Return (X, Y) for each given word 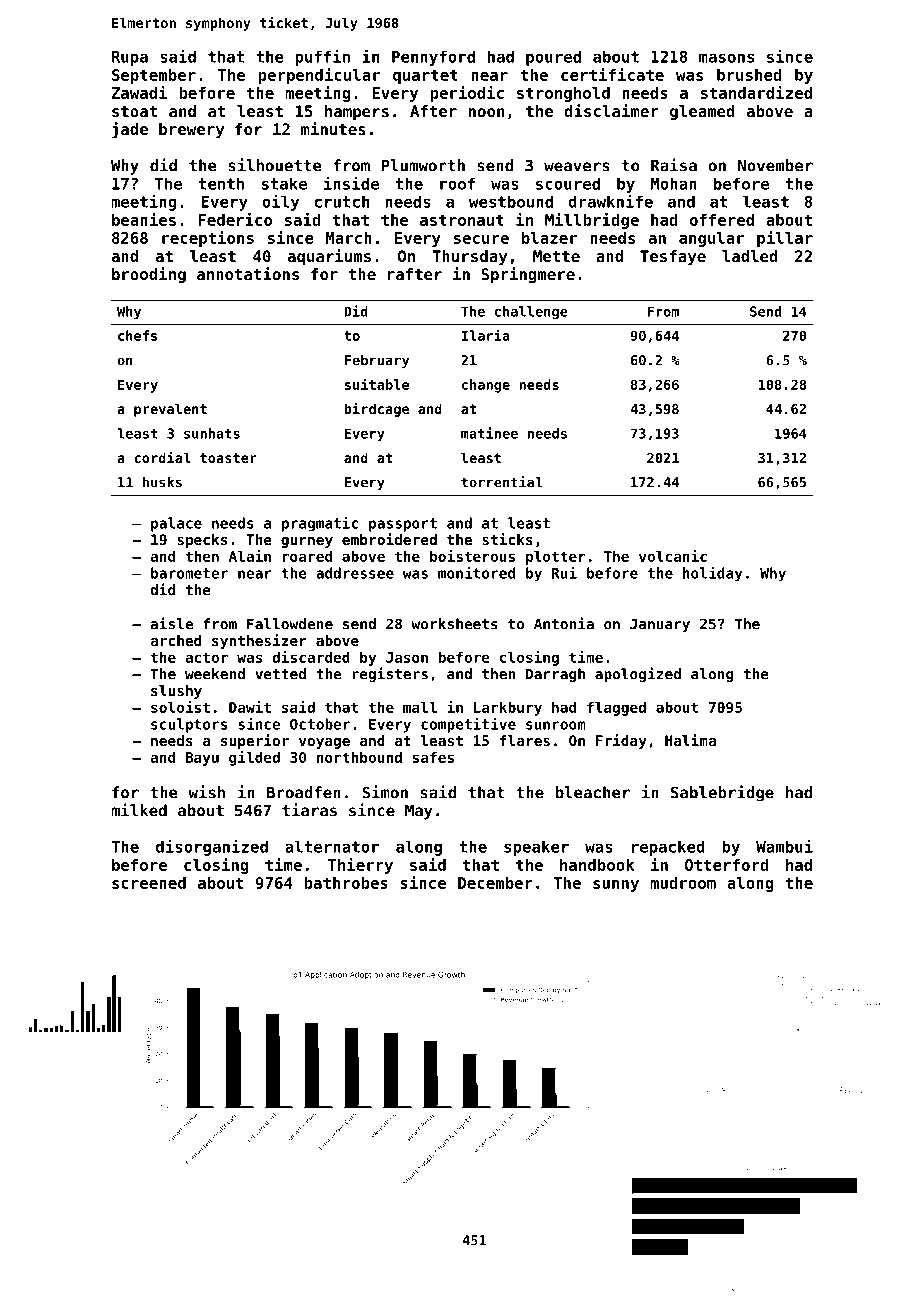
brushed (749, 75)
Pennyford (433, 58)
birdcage (376, 410)
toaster (228, 458)
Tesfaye (673, 258)
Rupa (130, 58)
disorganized (212, 847)
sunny (616, 886)
